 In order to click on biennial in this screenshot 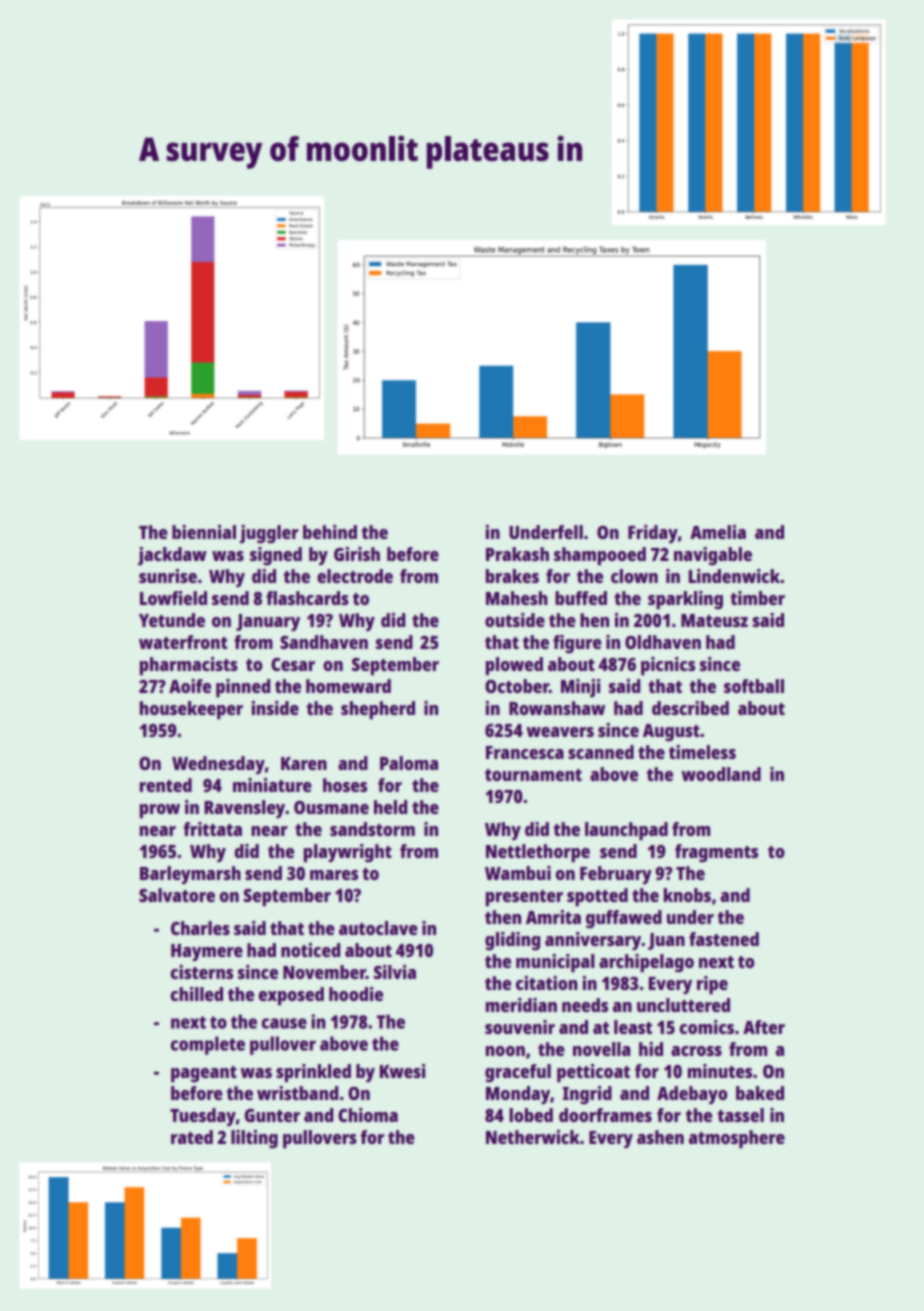, I will do `click(204, 532)`.
